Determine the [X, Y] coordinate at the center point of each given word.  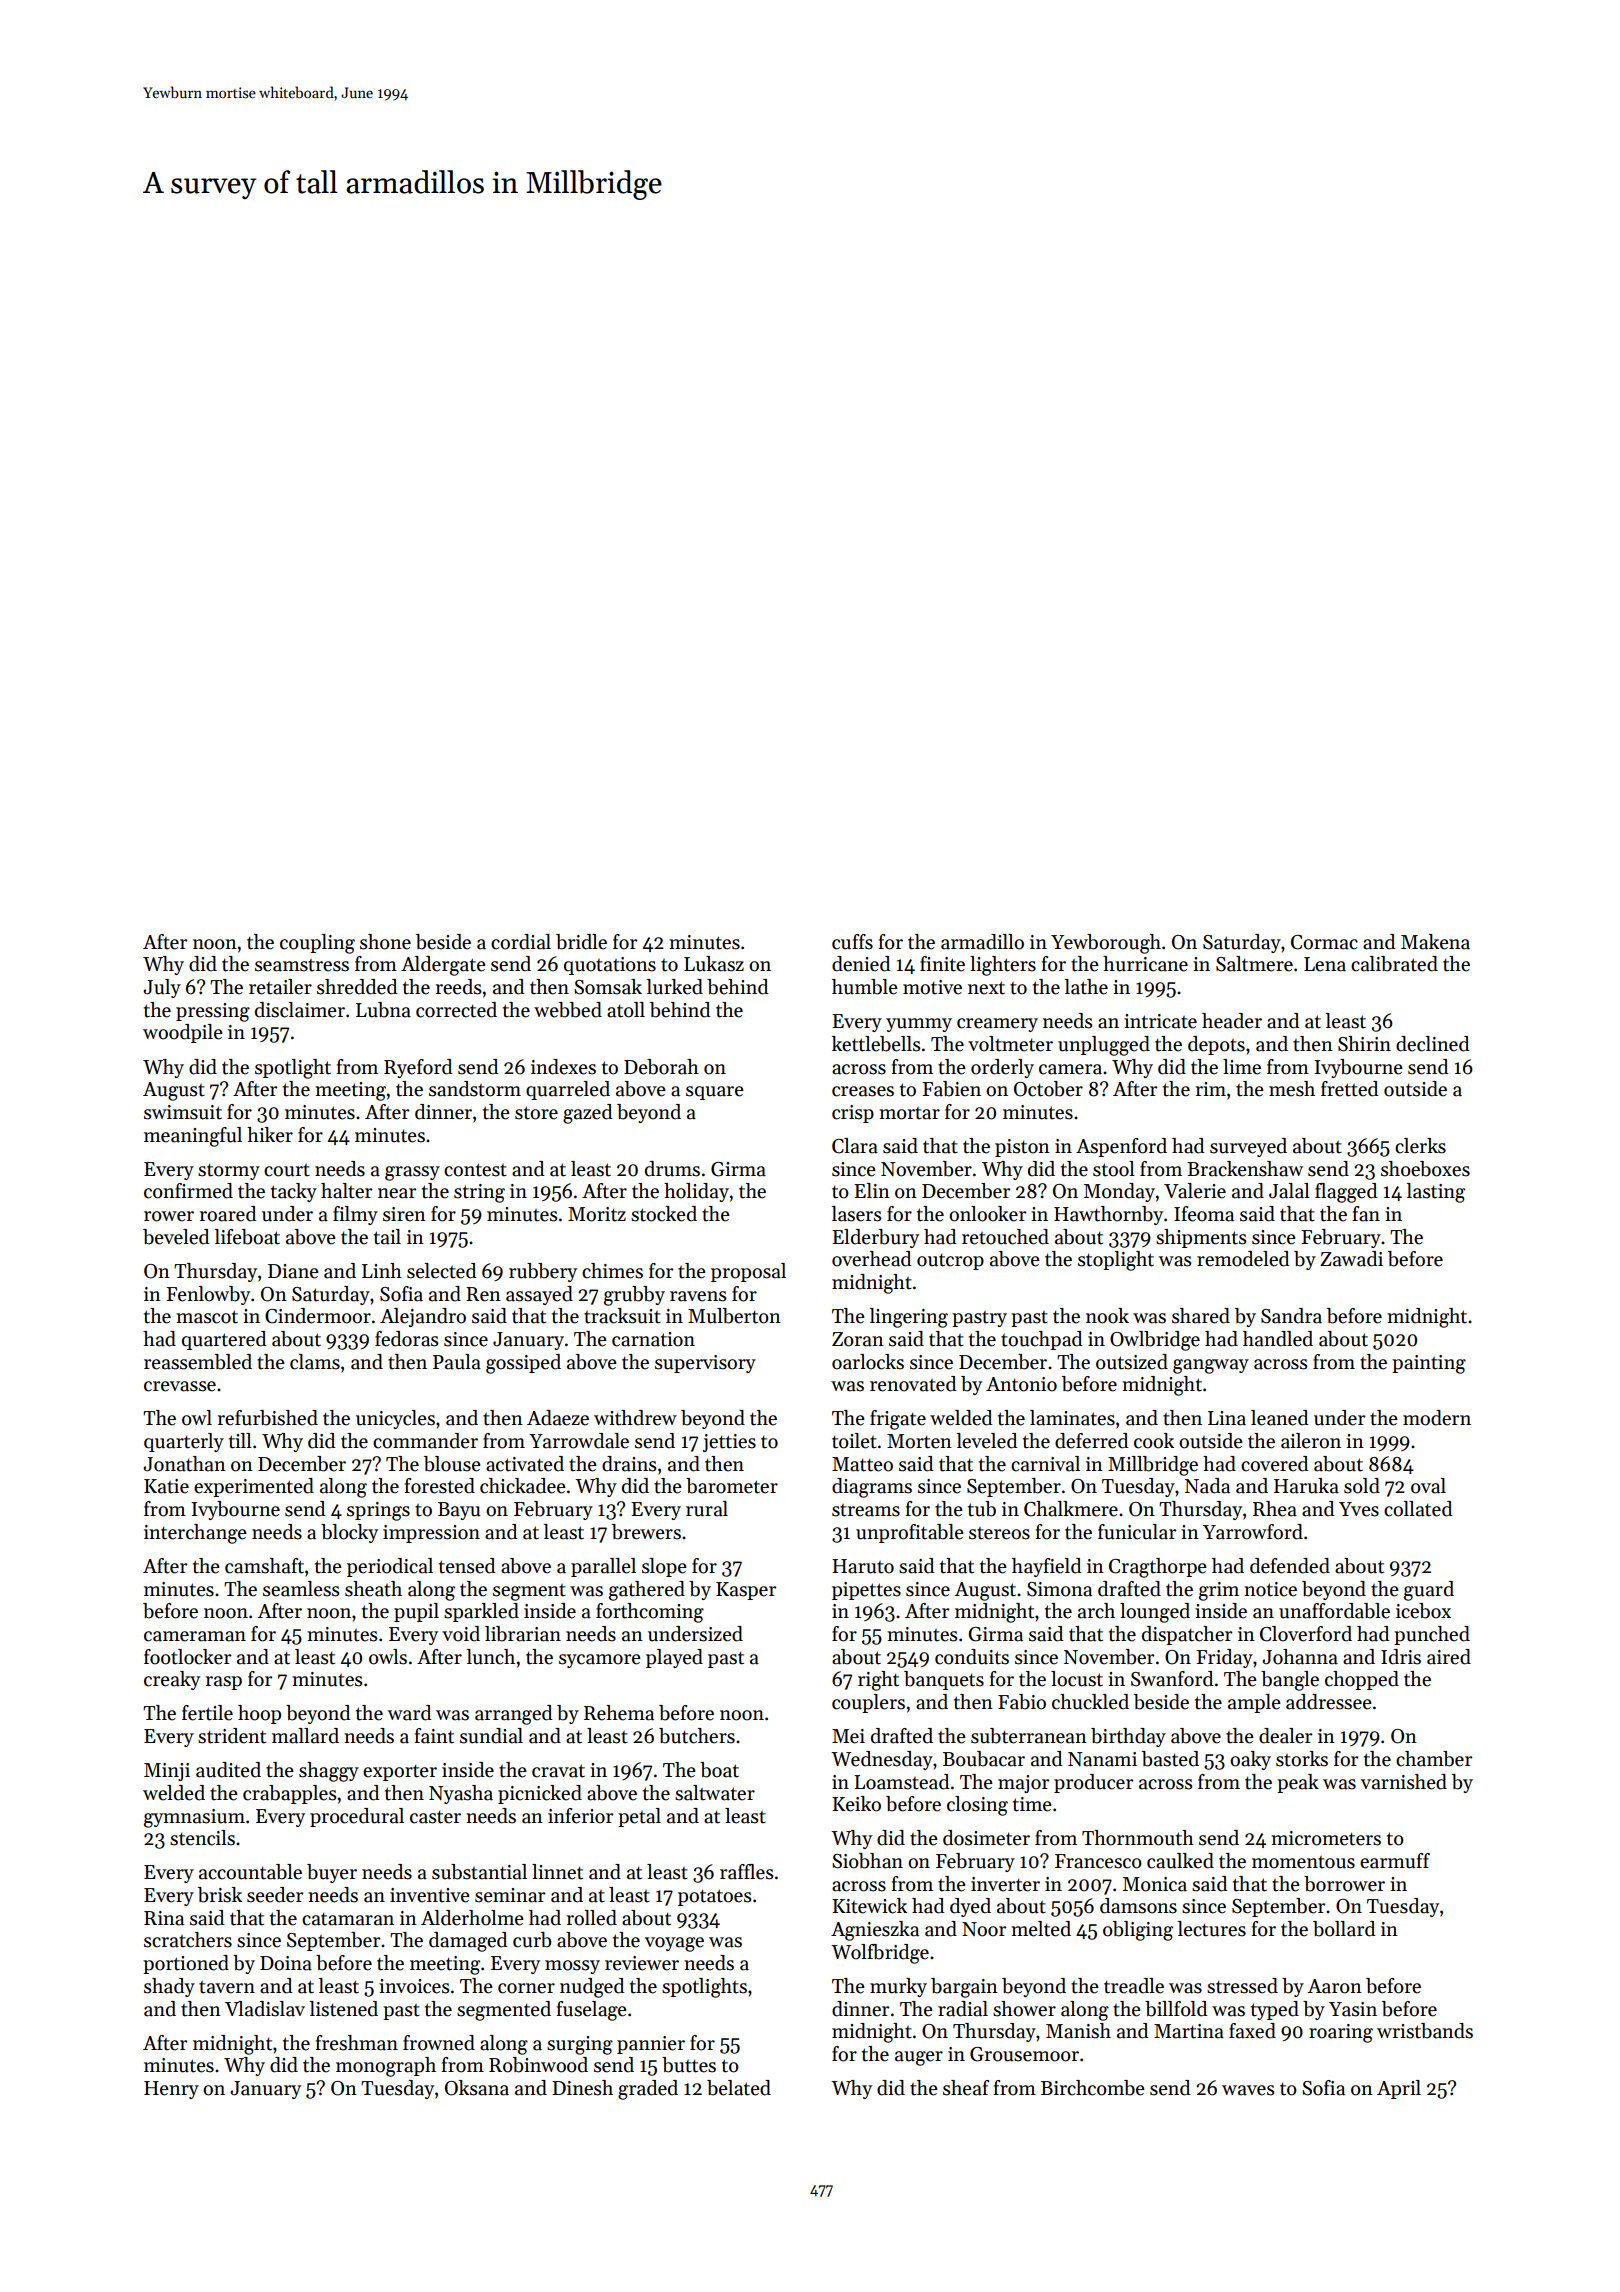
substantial [479, 1872]
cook [1154, 1441]
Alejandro [423, 1317]
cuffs [852, 942]
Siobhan [867, 1861]
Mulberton [734, 1316]
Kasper [746, 1591]
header [1232, 1021]
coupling [317, 944]
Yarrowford [1253, 1532]
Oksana [477, 2088]
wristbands [1425, 2031]
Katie [166, 1486]
